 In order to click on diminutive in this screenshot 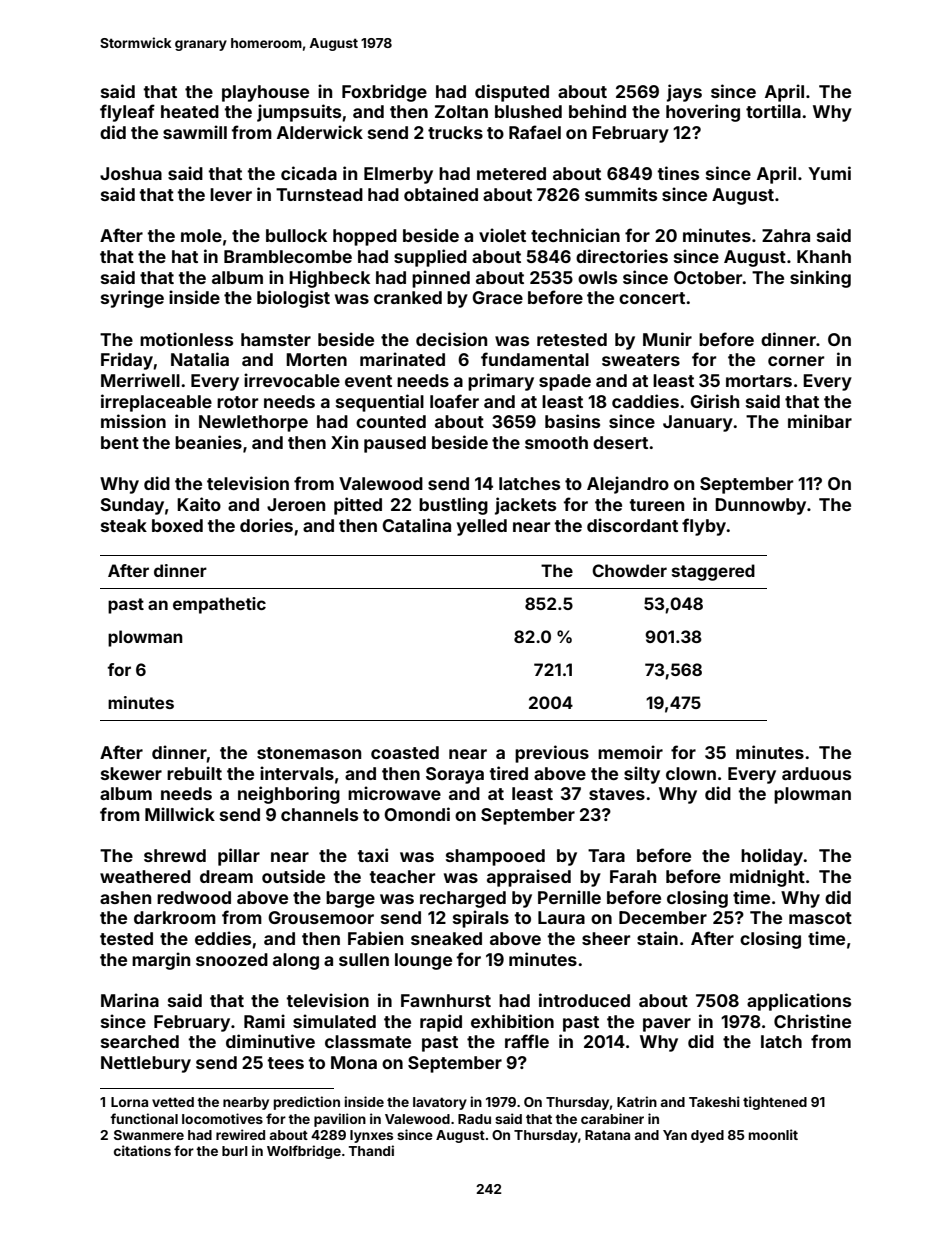, I will do `click(270, 1041)`.
